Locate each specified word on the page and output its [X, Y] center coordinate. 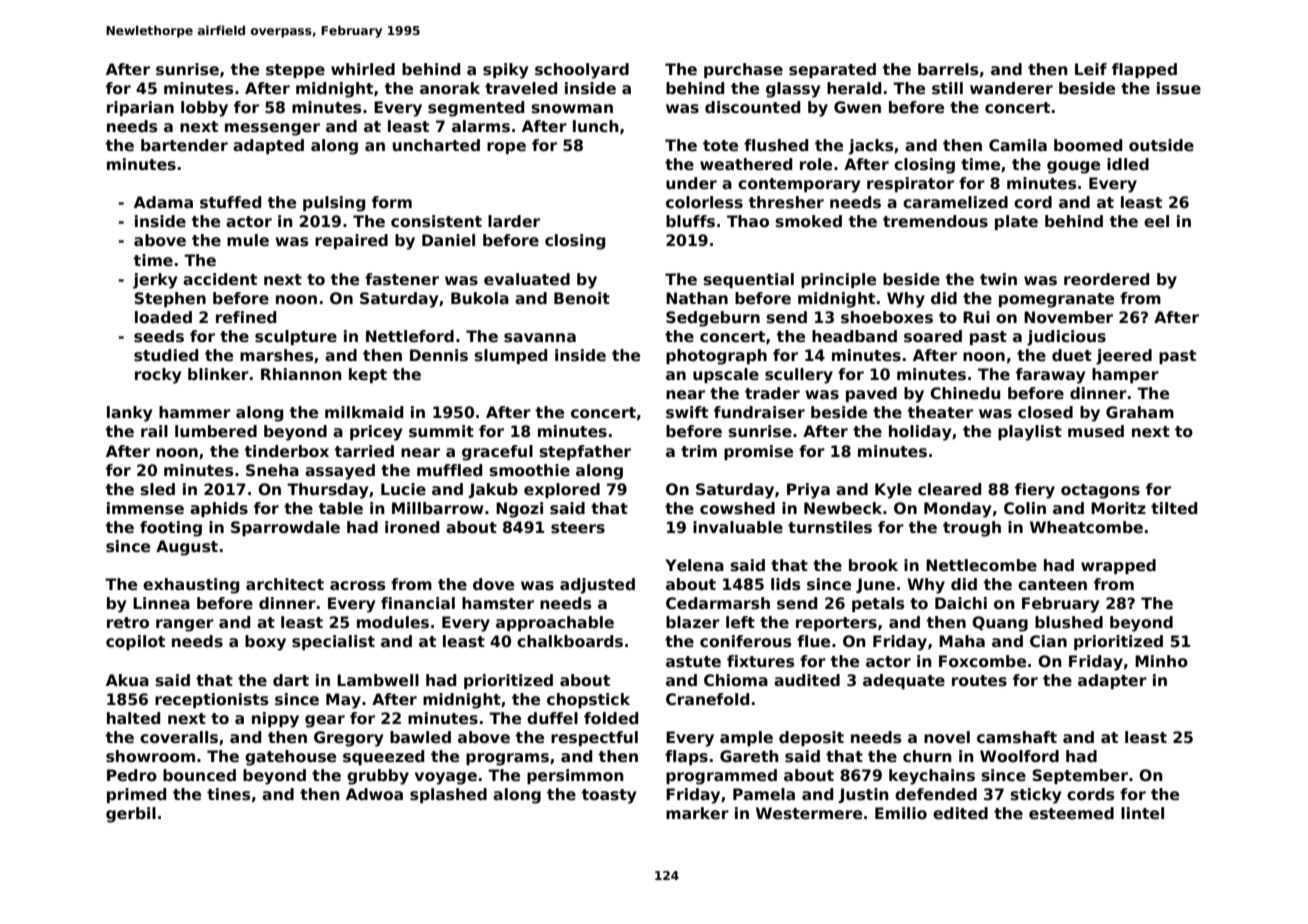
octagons [1100, 491]
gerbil [131, 815]
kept [368, 375]
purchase [743, 70]
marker [697, 813]
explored [562, 490]
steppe [295, 71]
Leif [1091, 69]
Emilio [901, 813]
